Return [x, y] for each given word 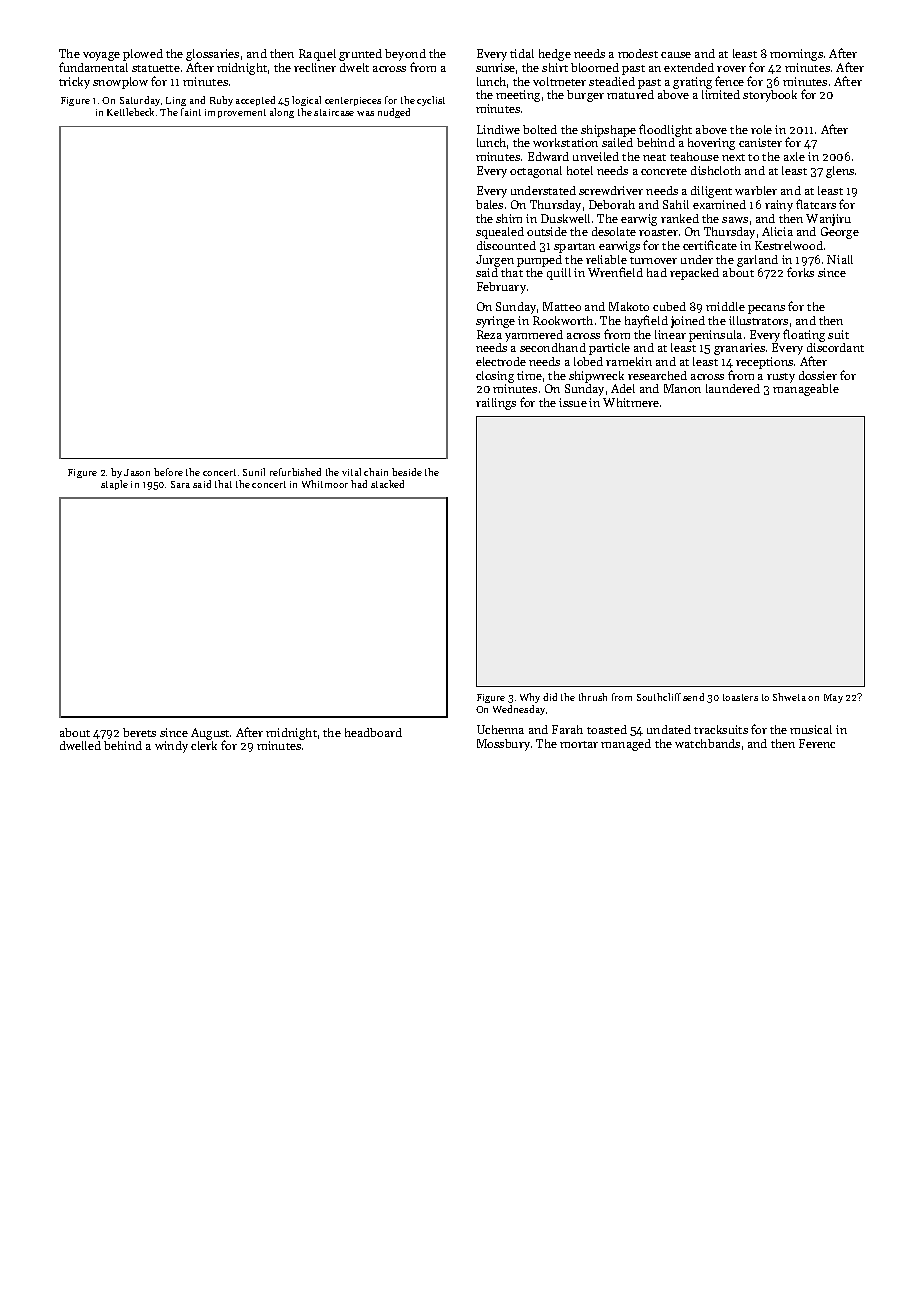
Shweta [789, 697]
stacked [387, 484]
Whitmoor [325, 484]
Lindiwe [498, 129]
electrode [501, 361]
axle [794, 156]
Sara [180, 484]
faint [191, 112]
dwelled [80, 745]
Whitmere [631, 402]
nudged [394, 113]
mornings [796, 55]
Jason [137, 472]
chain [376, 472]
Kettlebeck [130, 112]
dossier [818, 375]
